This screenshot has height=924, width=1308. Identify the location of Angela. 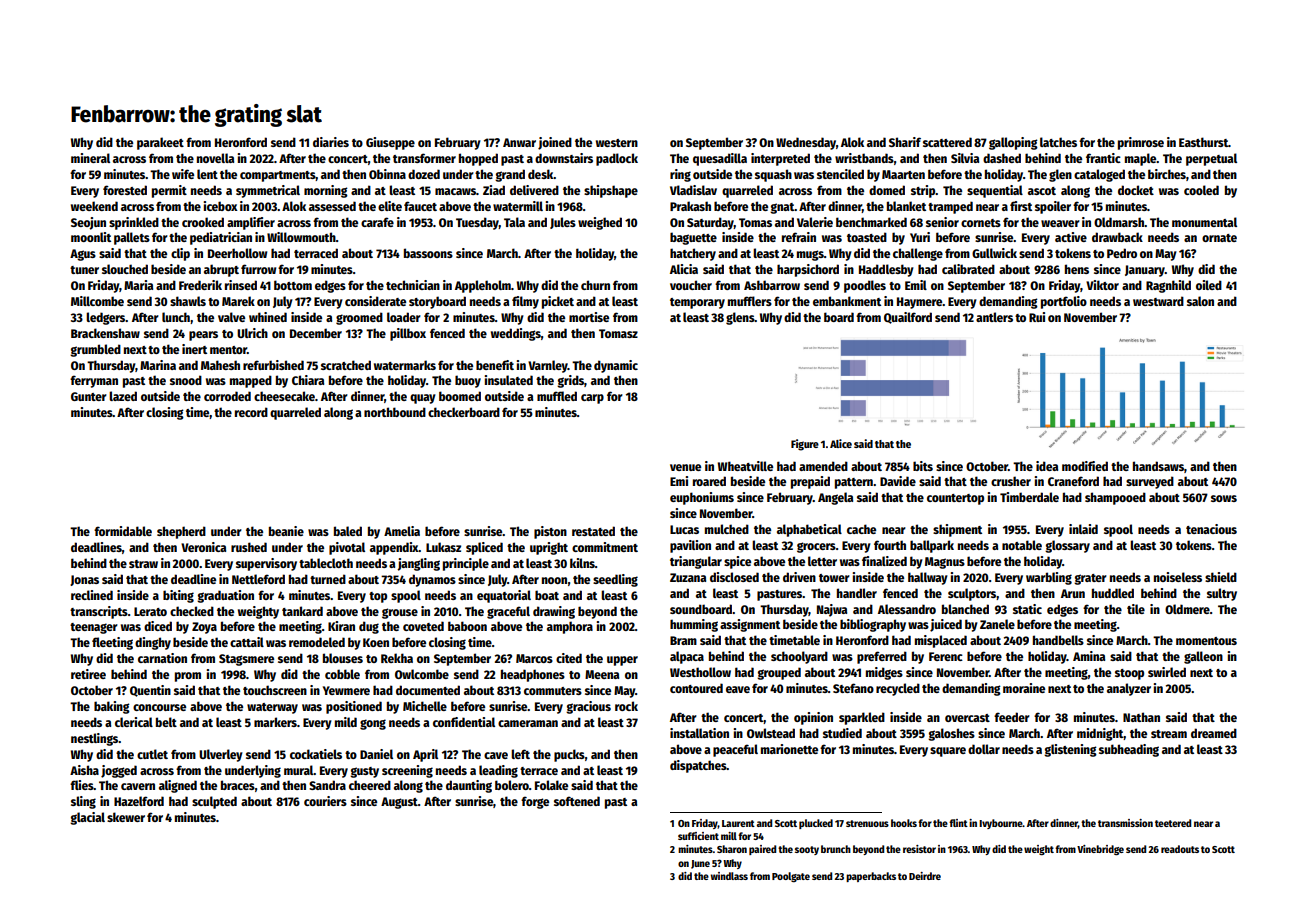
(835, 498).
